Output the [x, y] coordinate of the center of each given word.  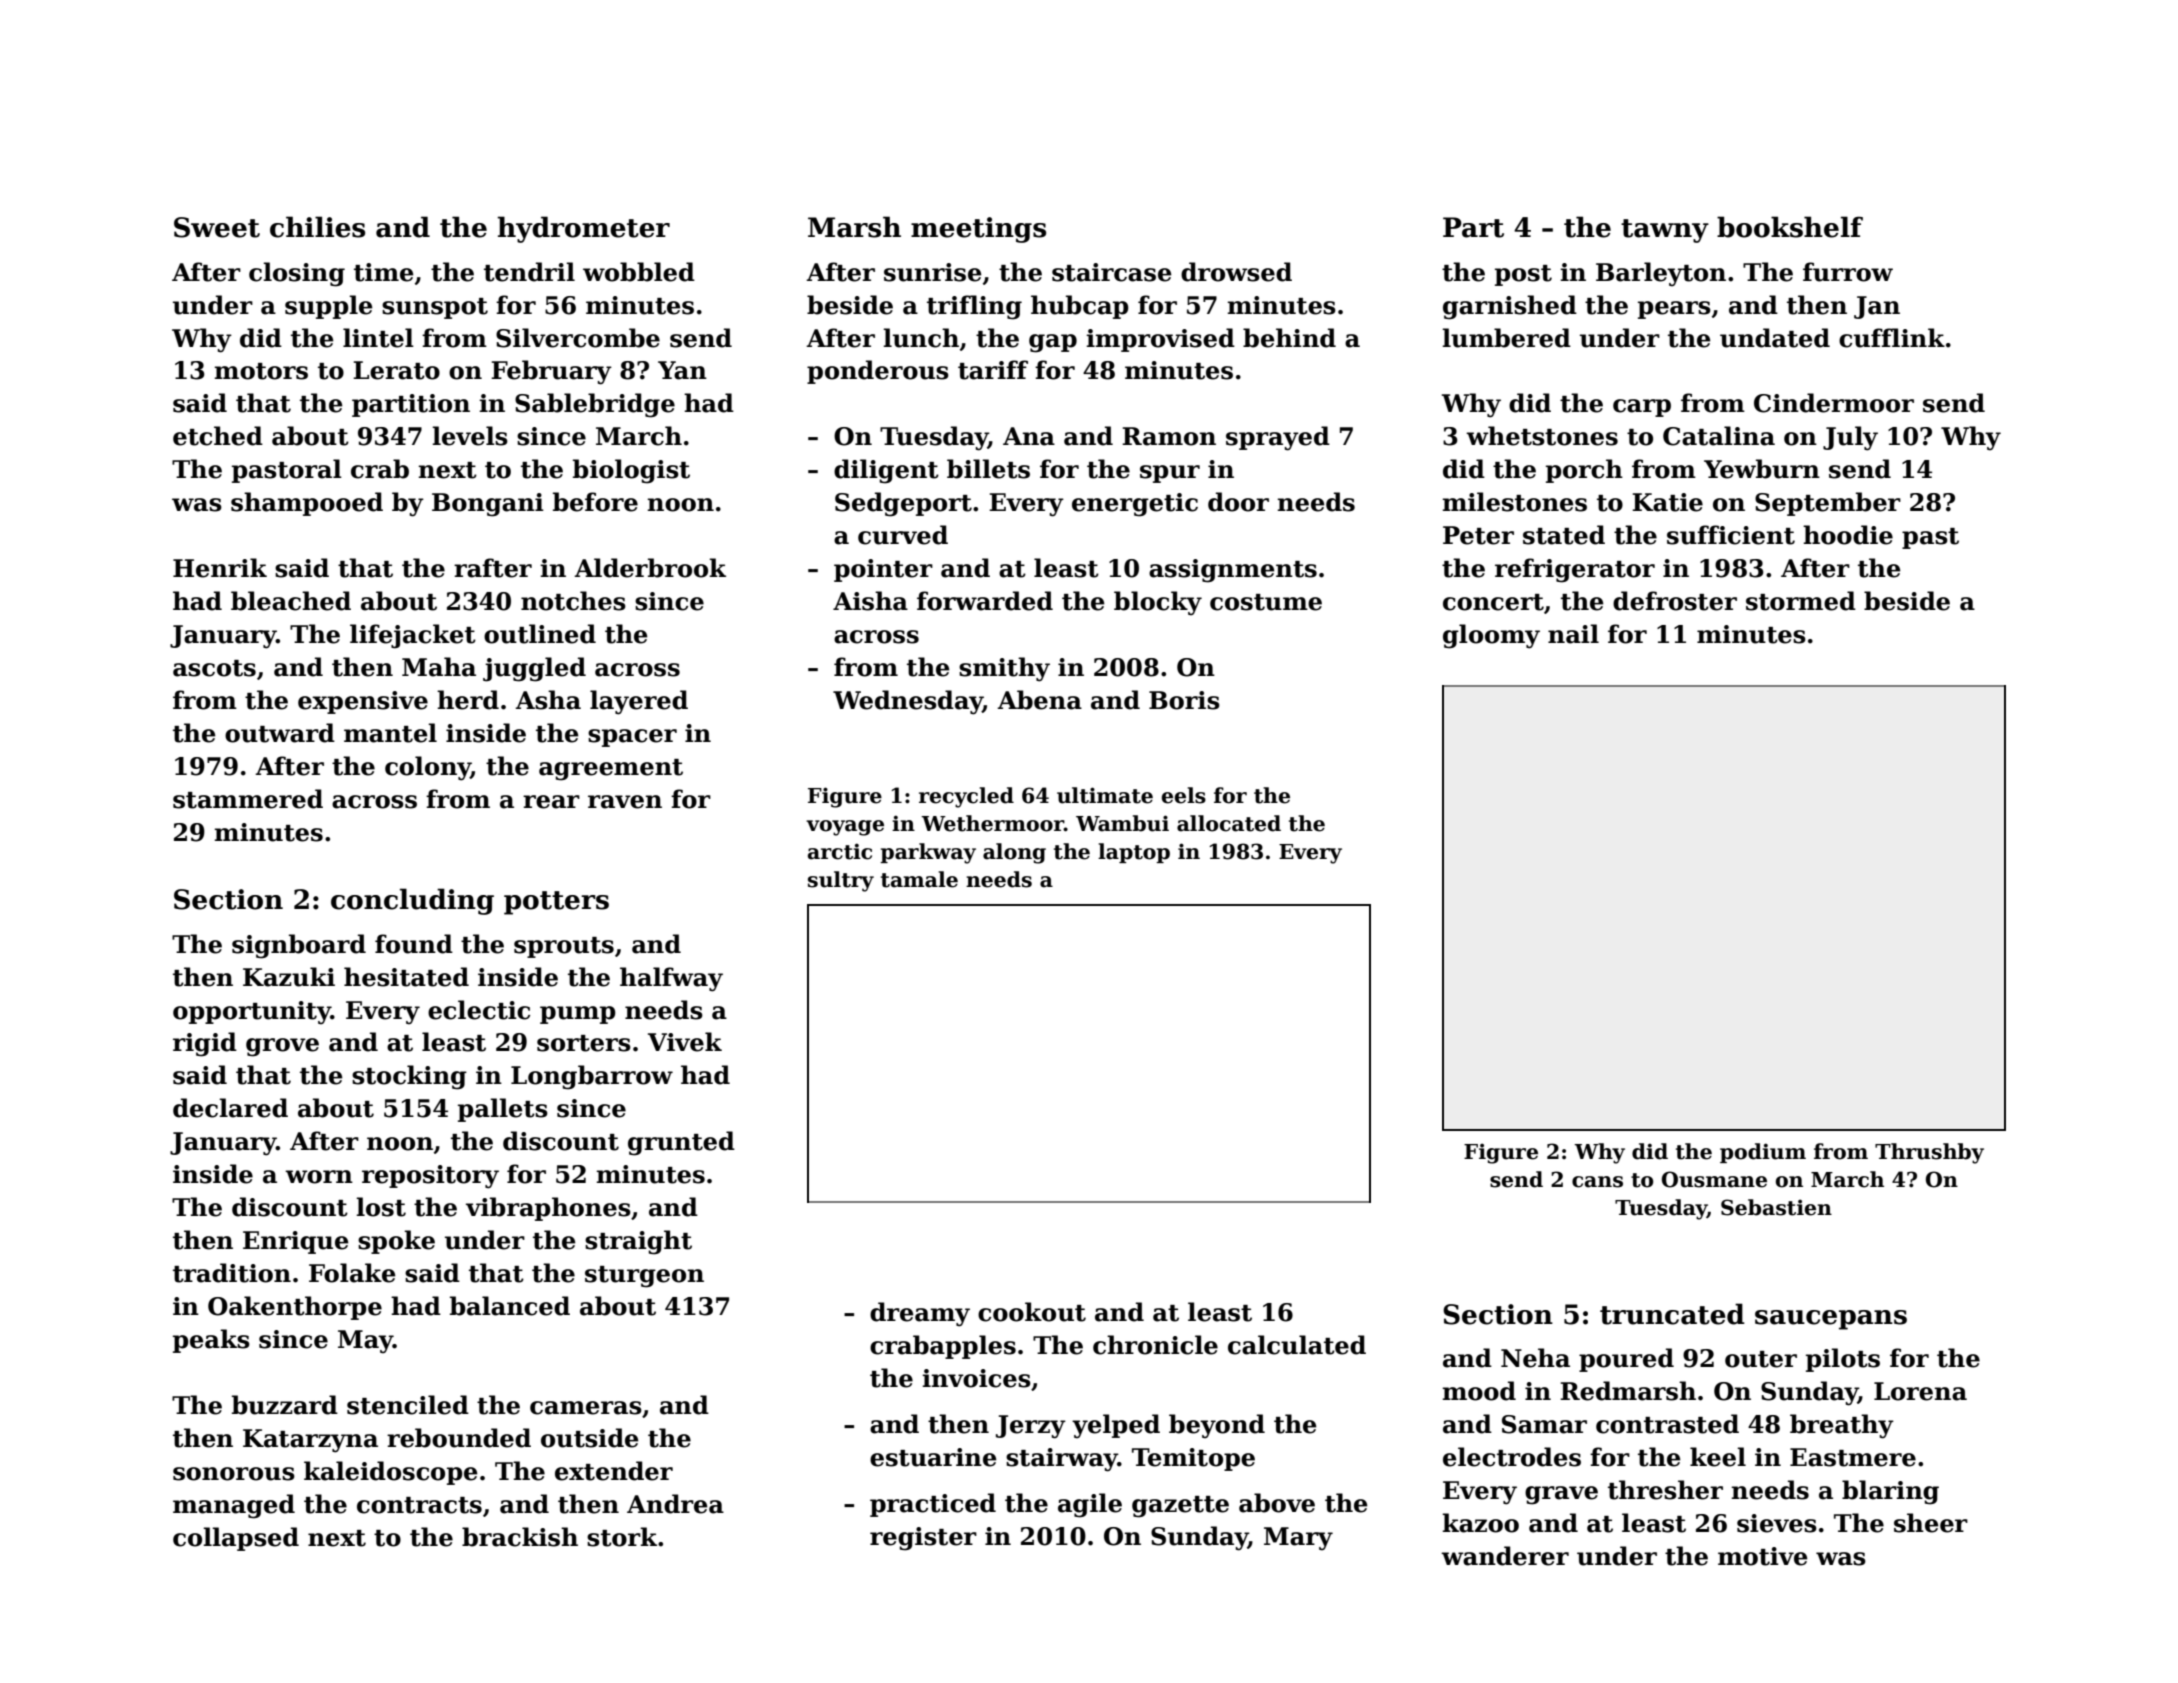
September [1828, 504]
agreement [611, 770]
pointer [883, 570]
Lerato [396, 370]
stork [622, 1537]
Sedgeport [903, 504]
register [923, 1539]
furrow [1848, 272]
